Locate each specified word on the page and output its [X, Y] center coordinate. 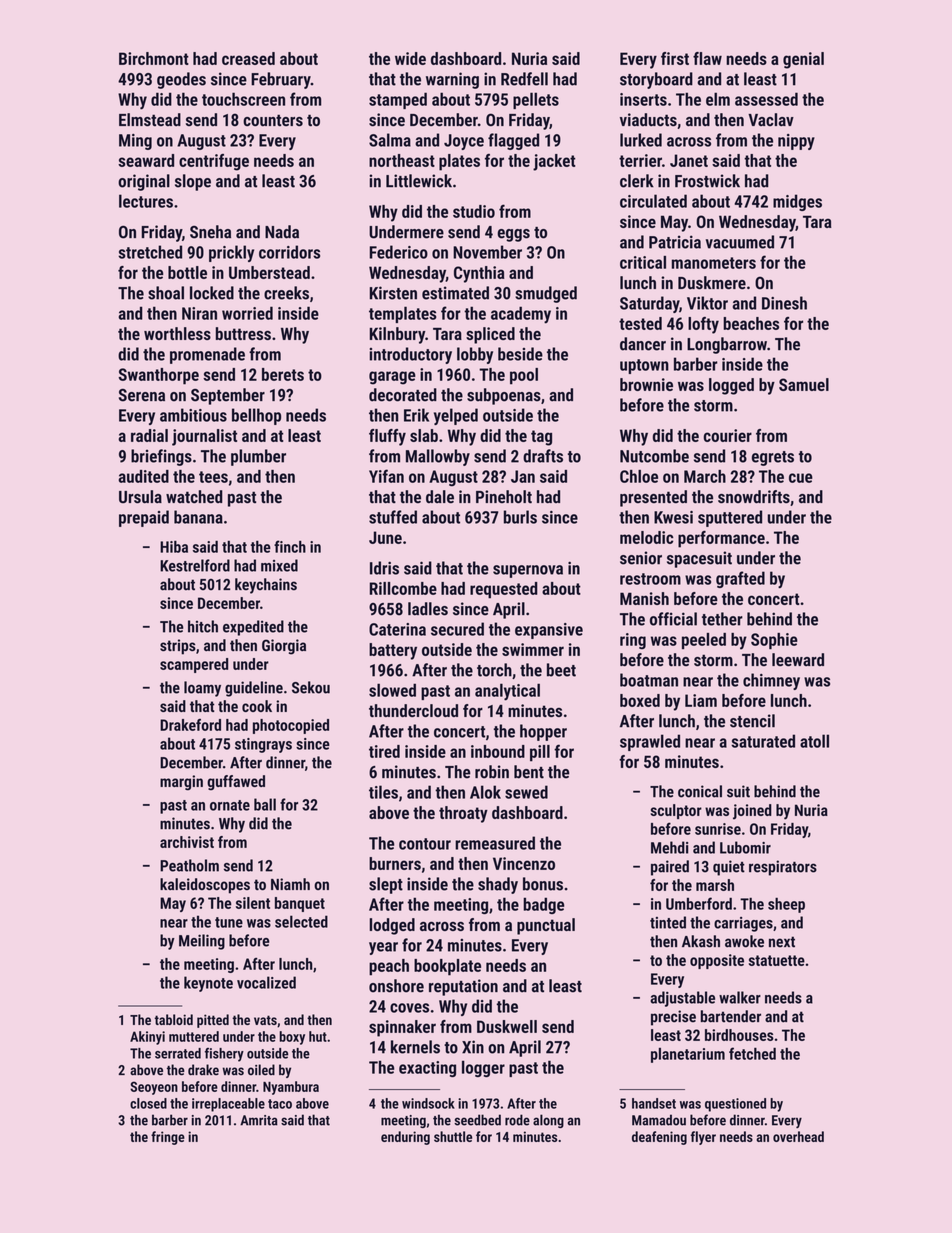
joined [752, 812]
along [548, 1121]
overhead [798, 1136]
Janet [689, 160]
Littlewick [419, 181]
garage [392, 378]
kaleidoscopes [205, 886]
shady [498, 885]
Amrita [259, 1120]
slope [193, 182]
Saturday [649, 304]
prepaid [144, 518]
